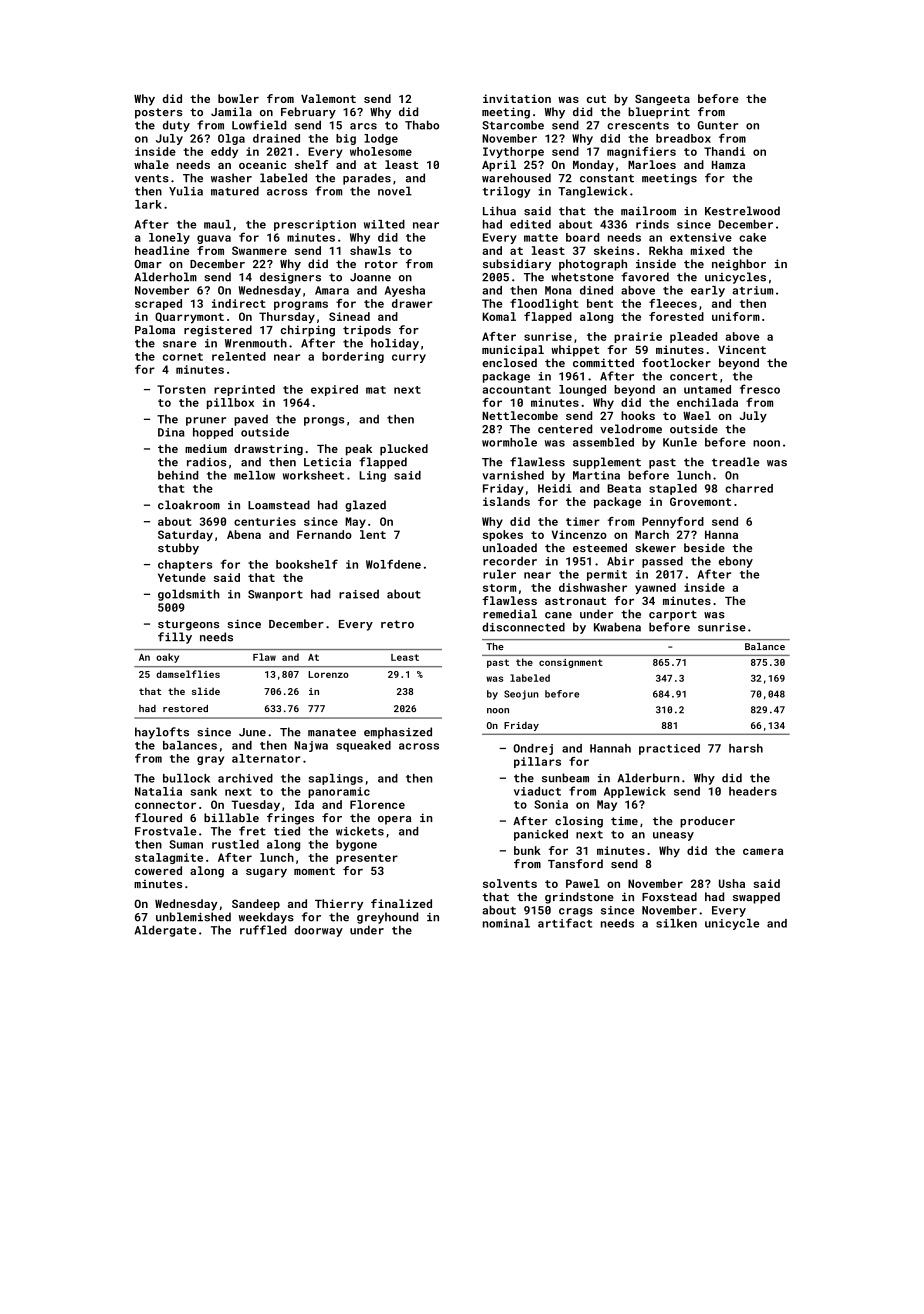 The image size is (924, 1314). I want to click on Wolfdene, so click(393, 564).
